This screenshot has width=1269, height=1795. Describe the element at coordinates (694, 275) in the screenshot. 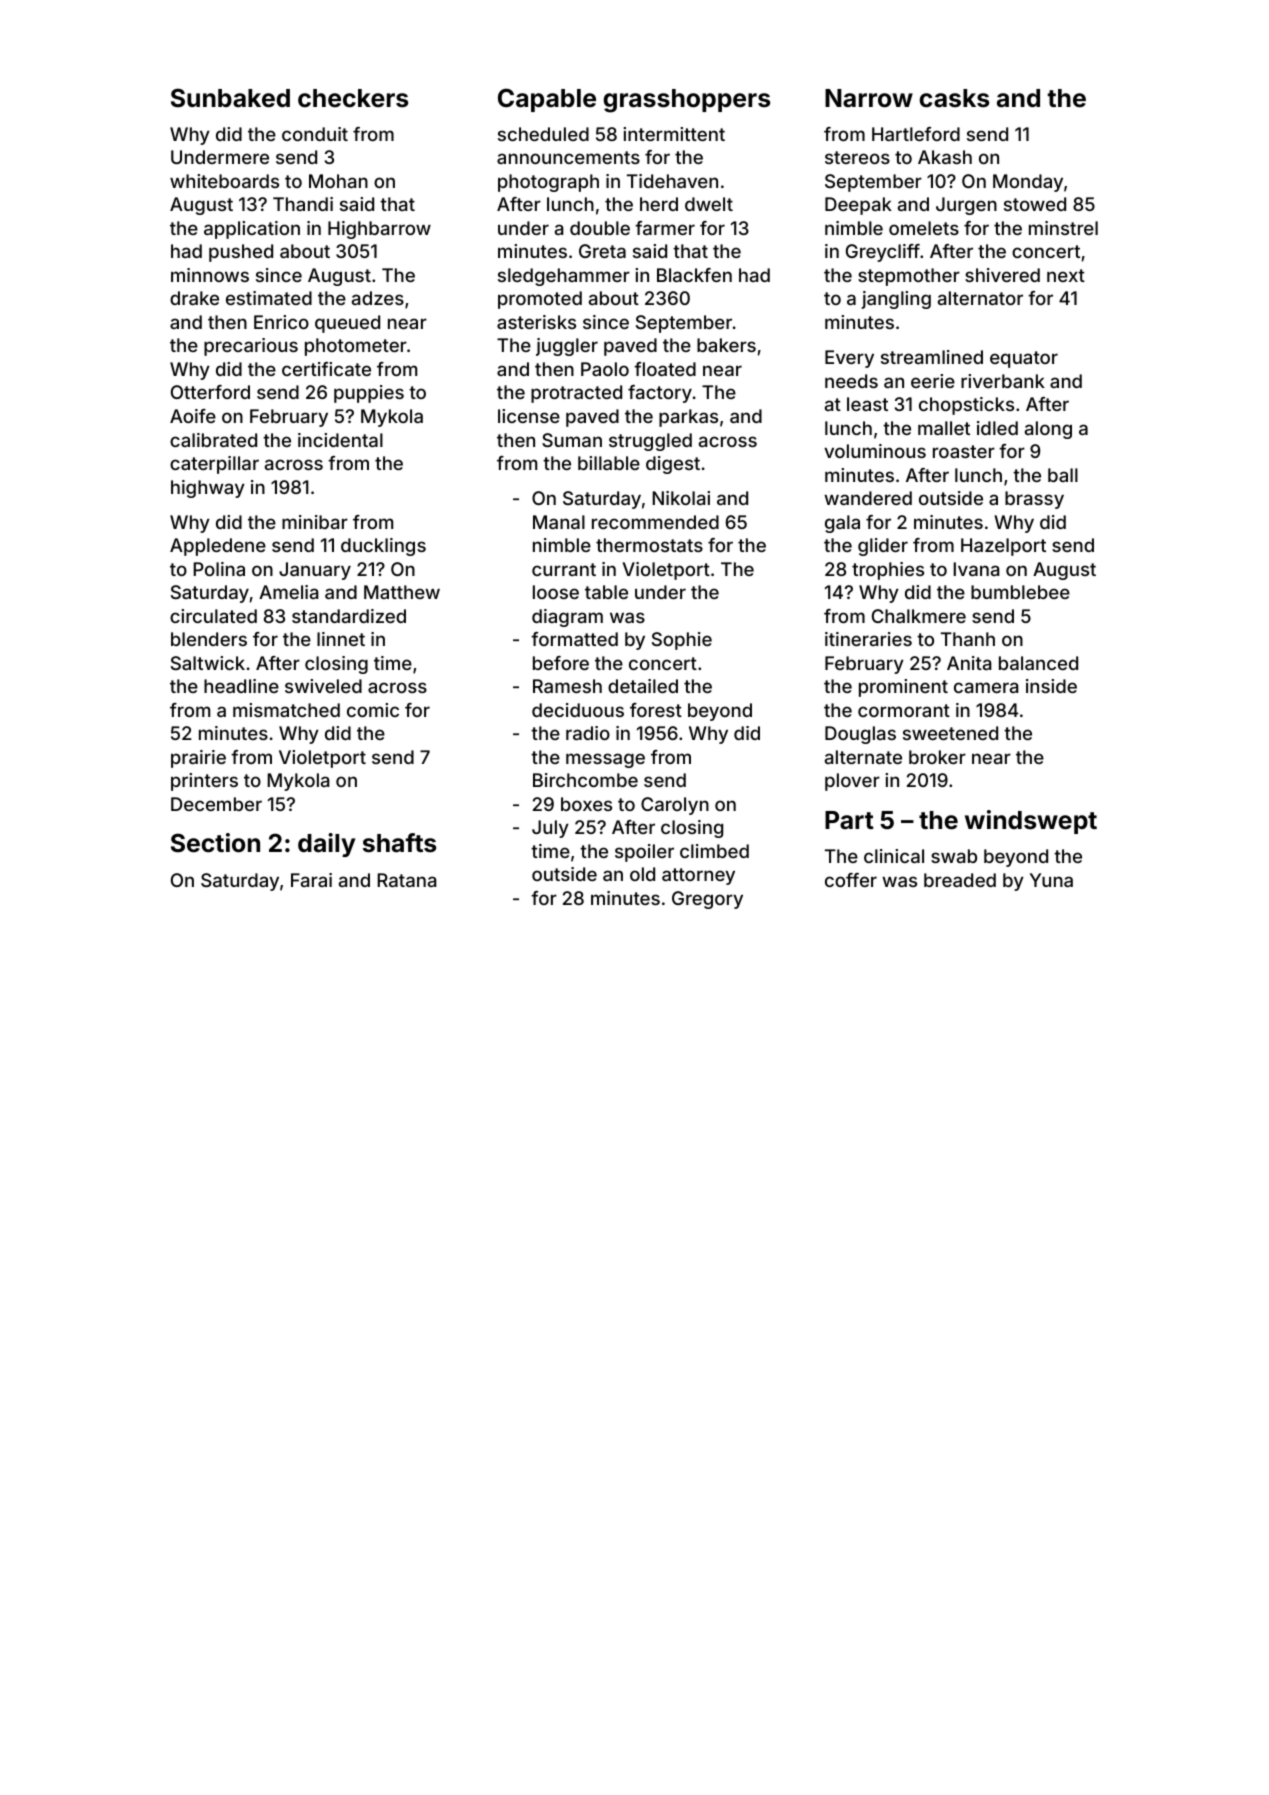

I see `Blackfen` at that location.
